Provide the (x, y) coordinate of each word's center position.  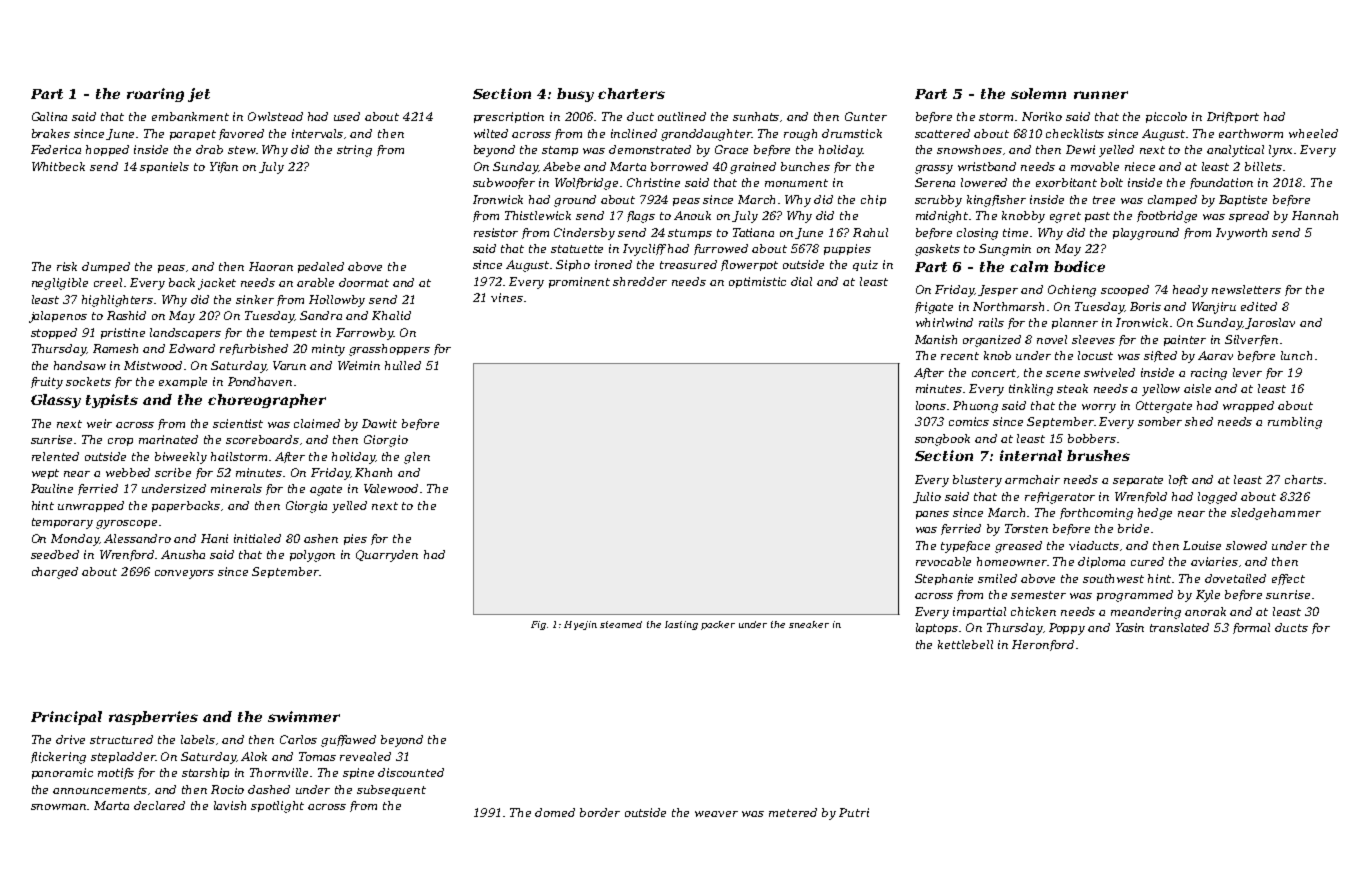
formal (1251, 628)
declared (159, 805)
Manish (936, 339)
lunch (1296, 355)
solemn (1038, 93)
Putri (854, 812)
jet (199, 95)
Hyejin (580, 625)
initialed (257, 538)
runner (1101, 95)
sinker (255, 299)
